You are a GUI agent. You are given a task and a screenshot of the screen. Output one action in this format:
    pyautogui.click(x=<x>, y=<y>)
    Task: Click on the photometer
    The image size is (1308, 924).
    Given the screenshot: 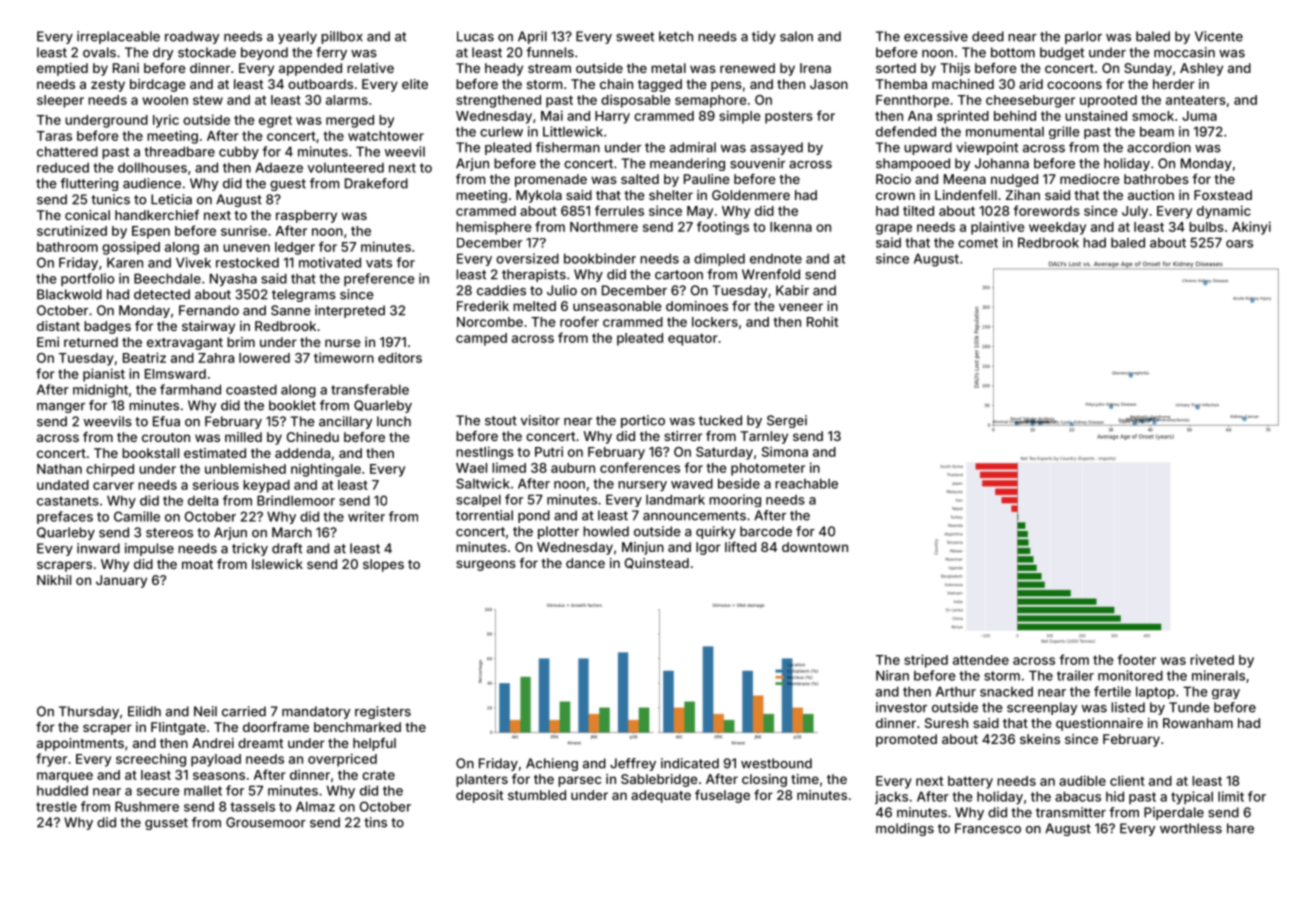 What is the action you would take?
    pyautogui.click(x=768, y=469)
